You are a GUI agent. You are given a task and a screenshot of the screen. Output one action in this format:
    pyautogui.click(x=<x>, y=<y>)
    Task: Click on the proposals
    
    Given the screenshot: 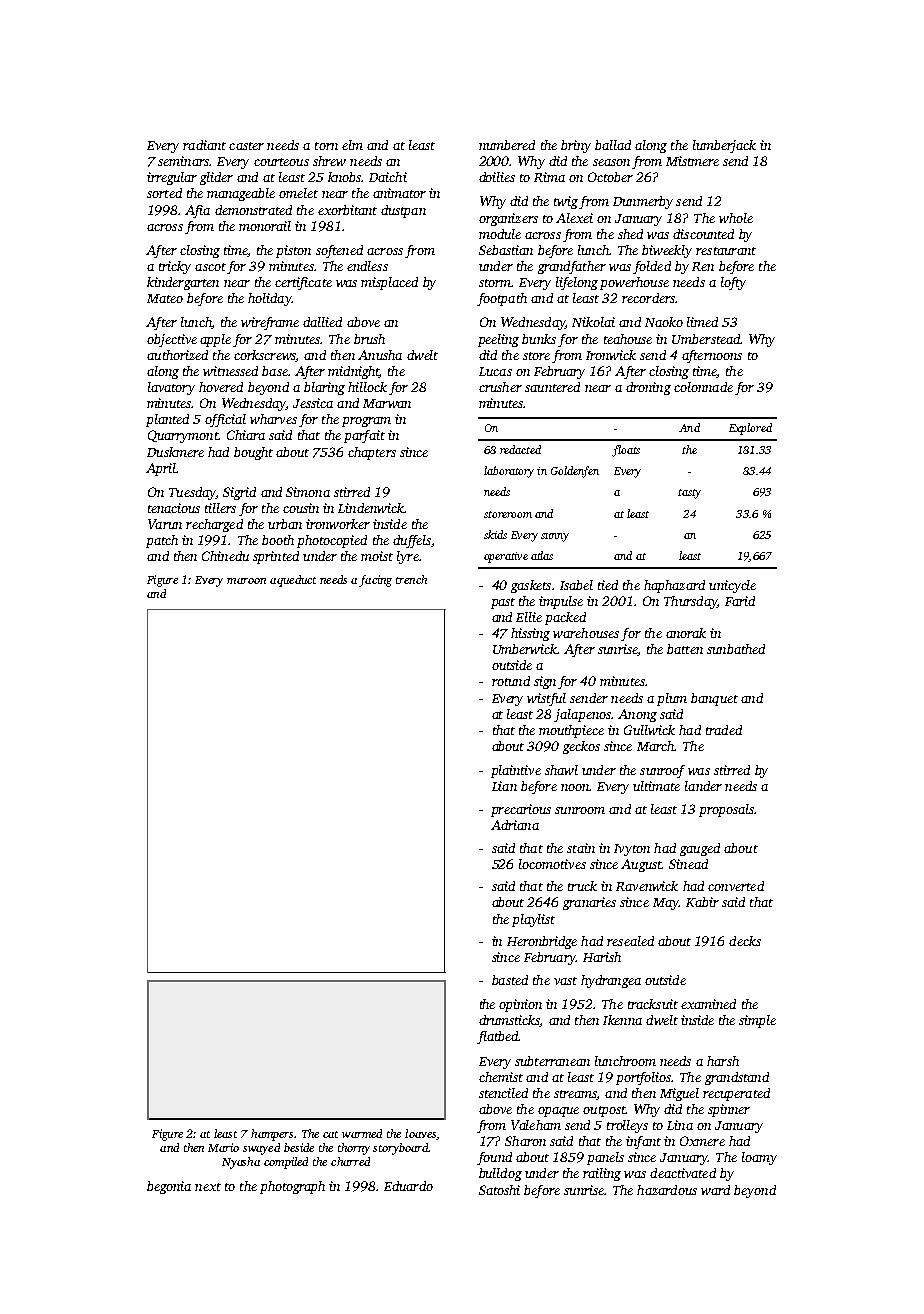 What is the action you would take?
    pyautogui.click(x=726, y=810)
